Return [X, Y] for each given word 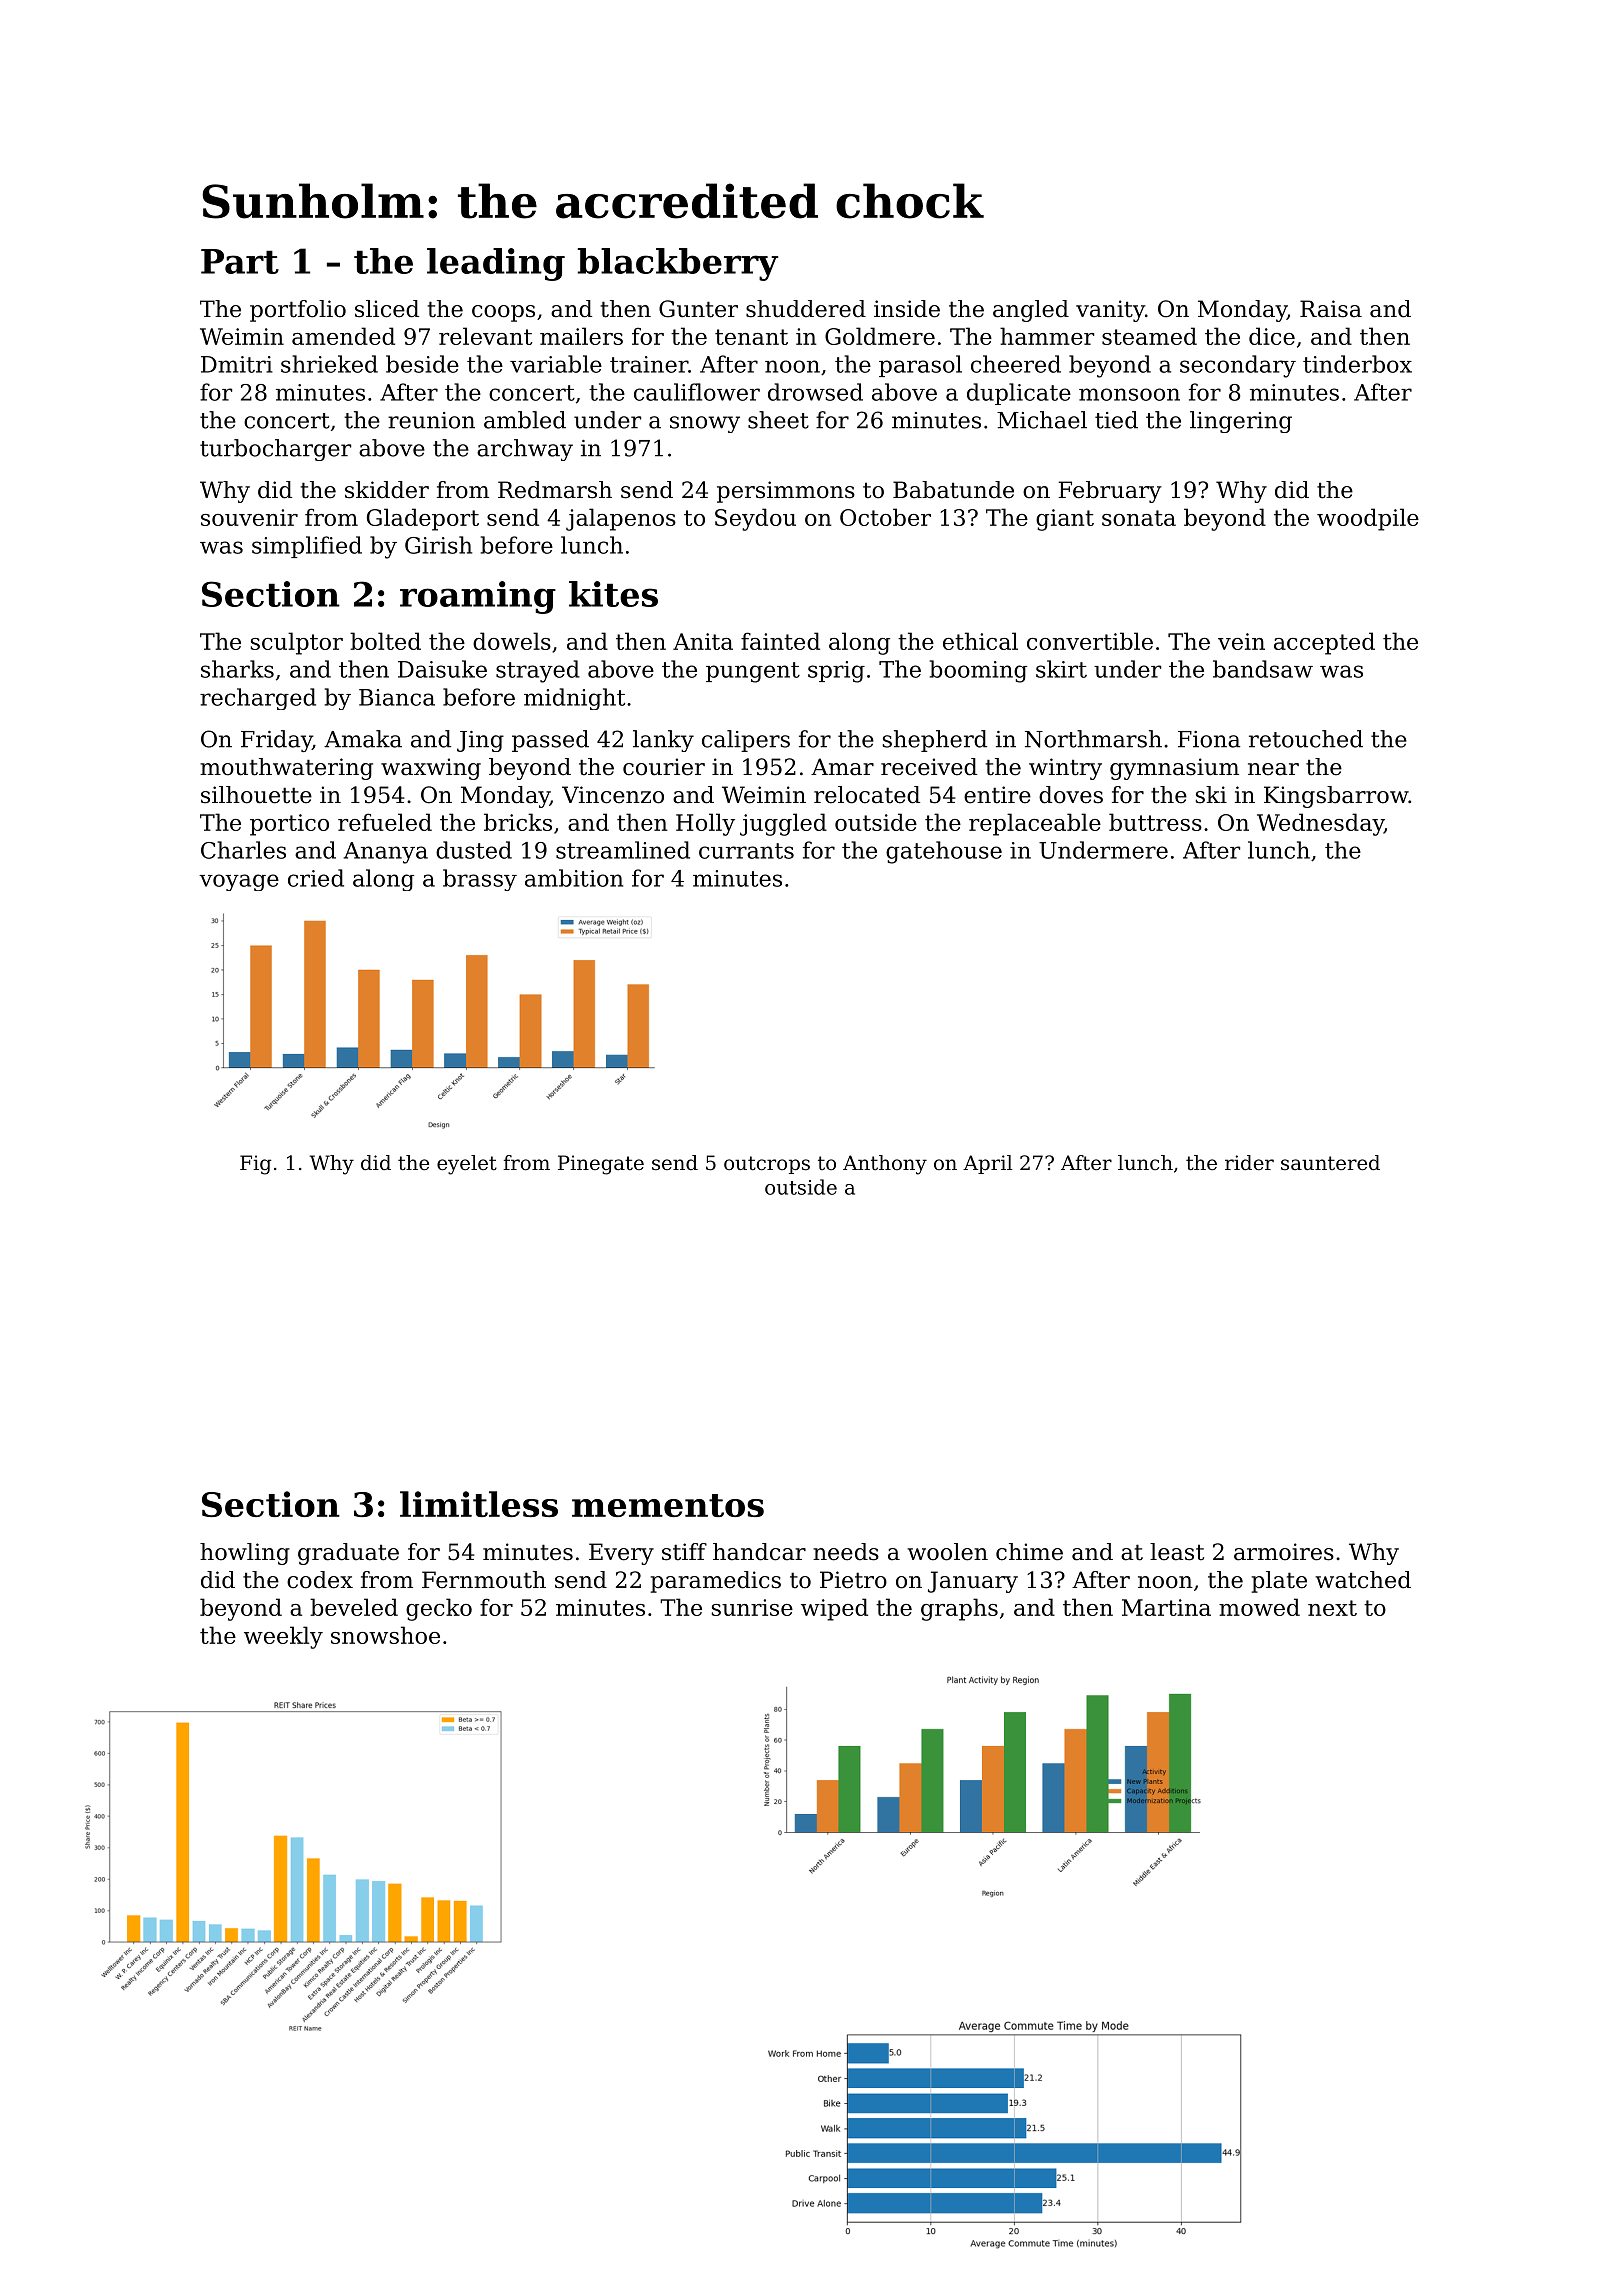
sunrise [752, 1607]
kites [613, 594]
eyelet [467, 1165]
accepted [1324, 643]
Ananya [386, 853]
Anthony [885, 1165]
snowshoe [385, 1635]
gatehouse [944, 852]
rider [1249, 1163]
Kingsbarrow [1336, 797]
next [1332, 1608]
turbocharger [275, 450]
